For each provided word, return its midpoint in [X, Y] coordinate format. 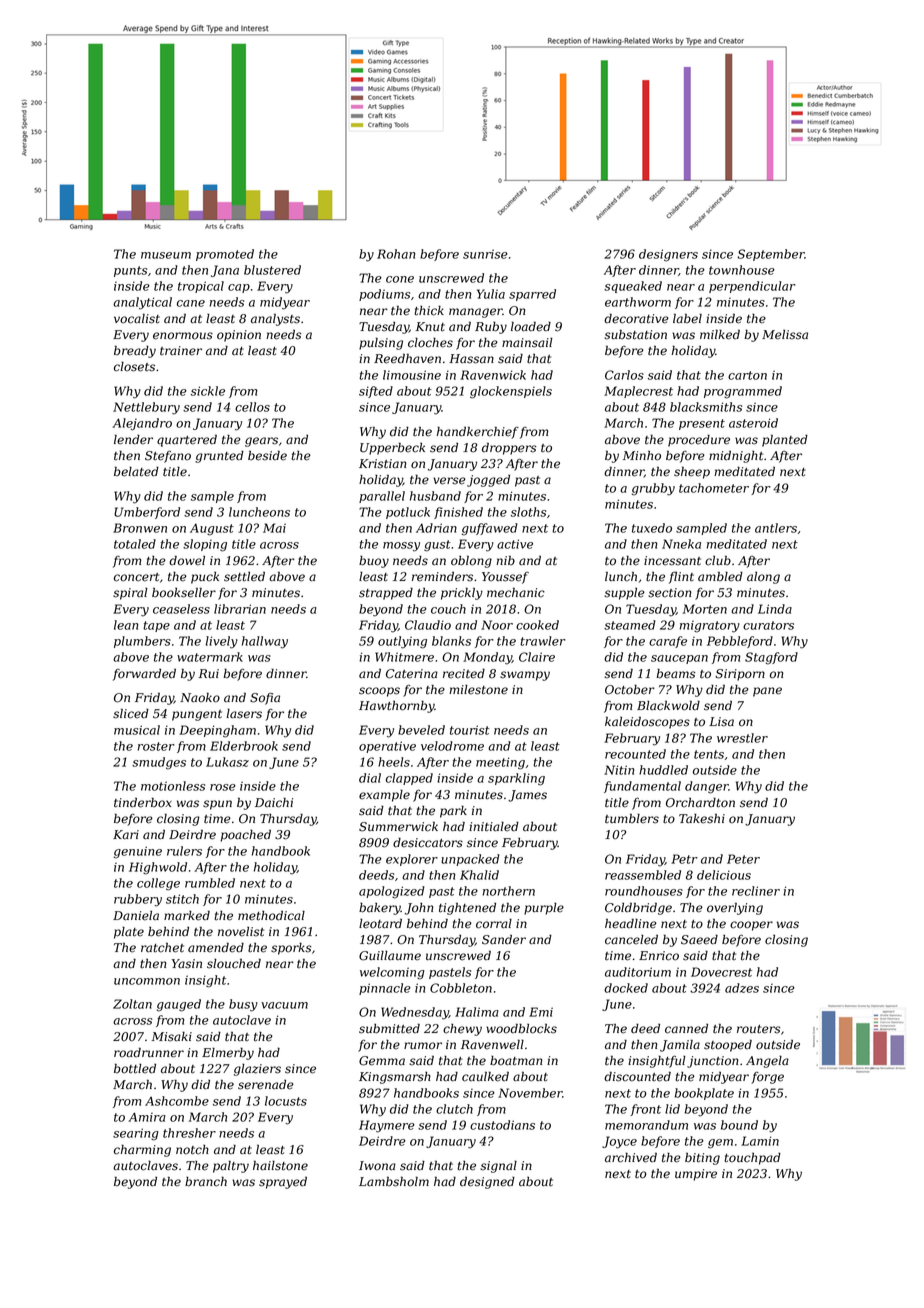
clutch [454, 1109]
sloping [205, 545]
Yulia [491, 294]
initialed [494, 827]
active [515, 544]
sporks [291, 949]
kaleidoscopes [647, 722]
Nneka [681, 544]
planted [785, 440]
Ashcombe [177, 1101]
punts [130, 271]
